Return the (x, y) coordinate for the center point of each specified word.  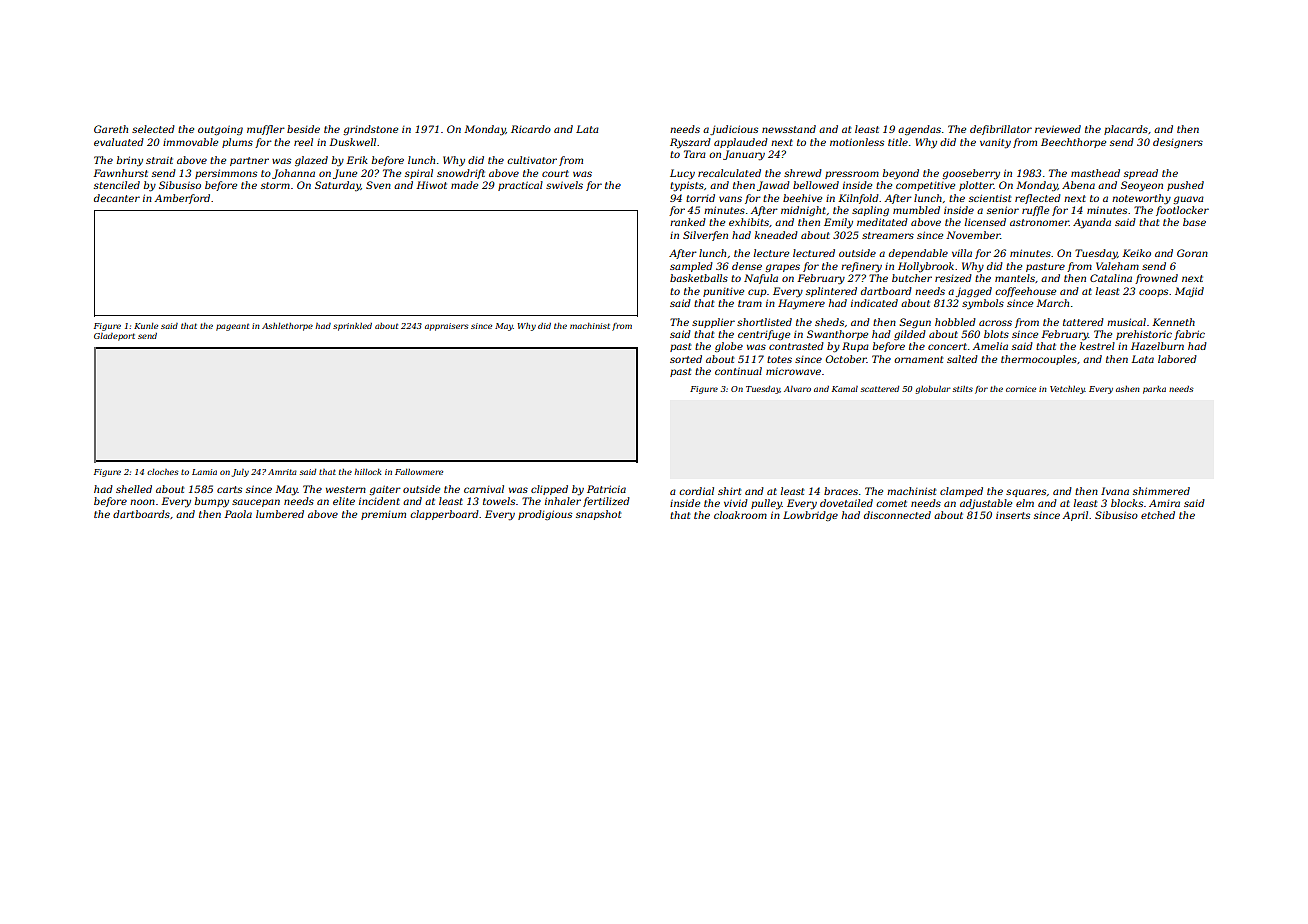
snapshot (598, 515)
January (744, 155)
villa (962, 253)
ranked (688, 222)
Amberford (182, 199)
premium (383, 515)
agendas (919, 130)
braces (841, 491)
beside (303, 129)
